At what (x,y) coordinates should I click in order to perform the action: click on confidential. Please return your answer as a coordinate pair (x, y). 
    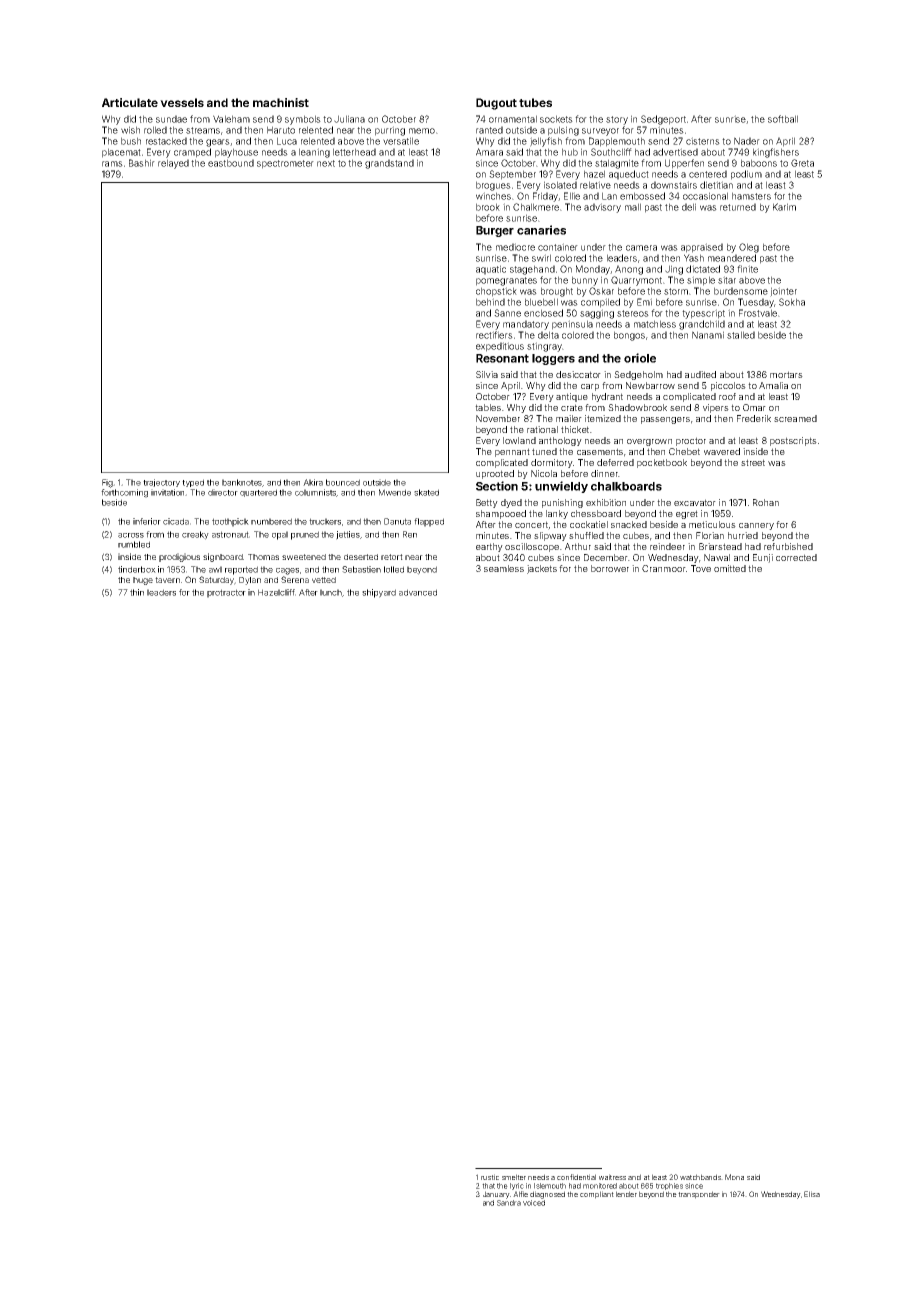
    Looking at the image, I should click on (576, 1177).
